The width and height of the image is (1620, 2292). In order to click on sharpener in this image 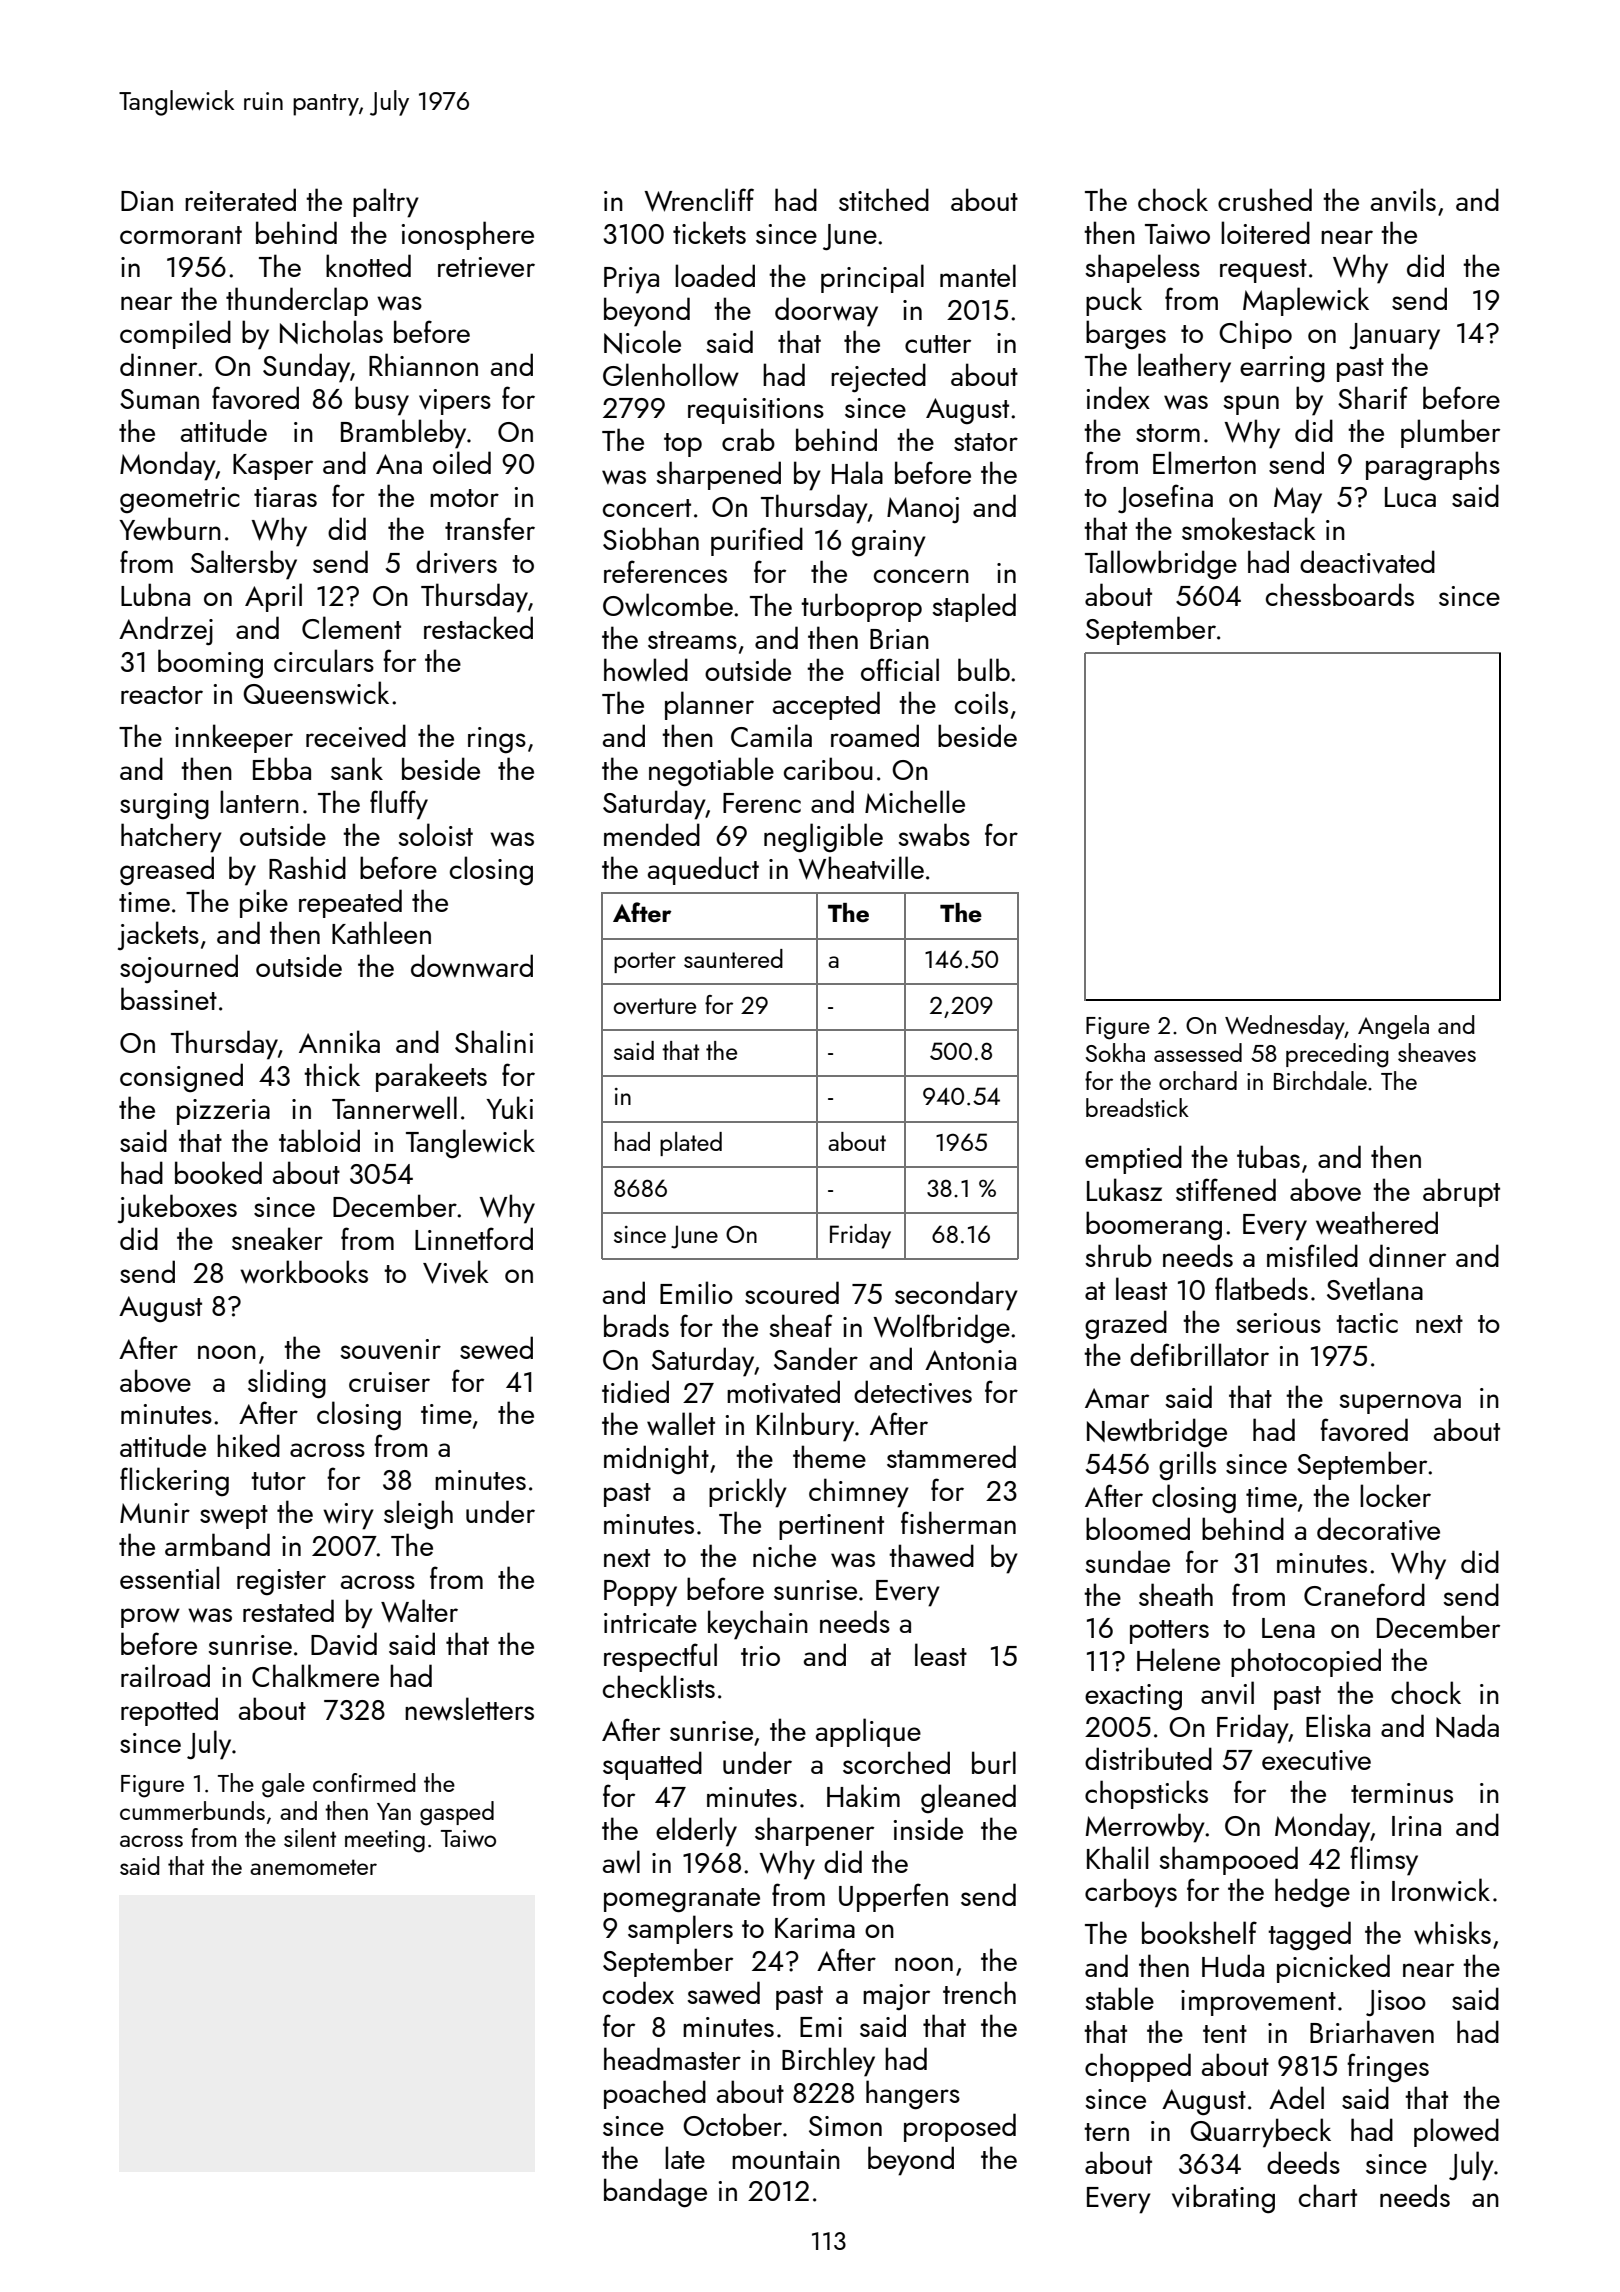, I will do `click(814, 1831)`.
